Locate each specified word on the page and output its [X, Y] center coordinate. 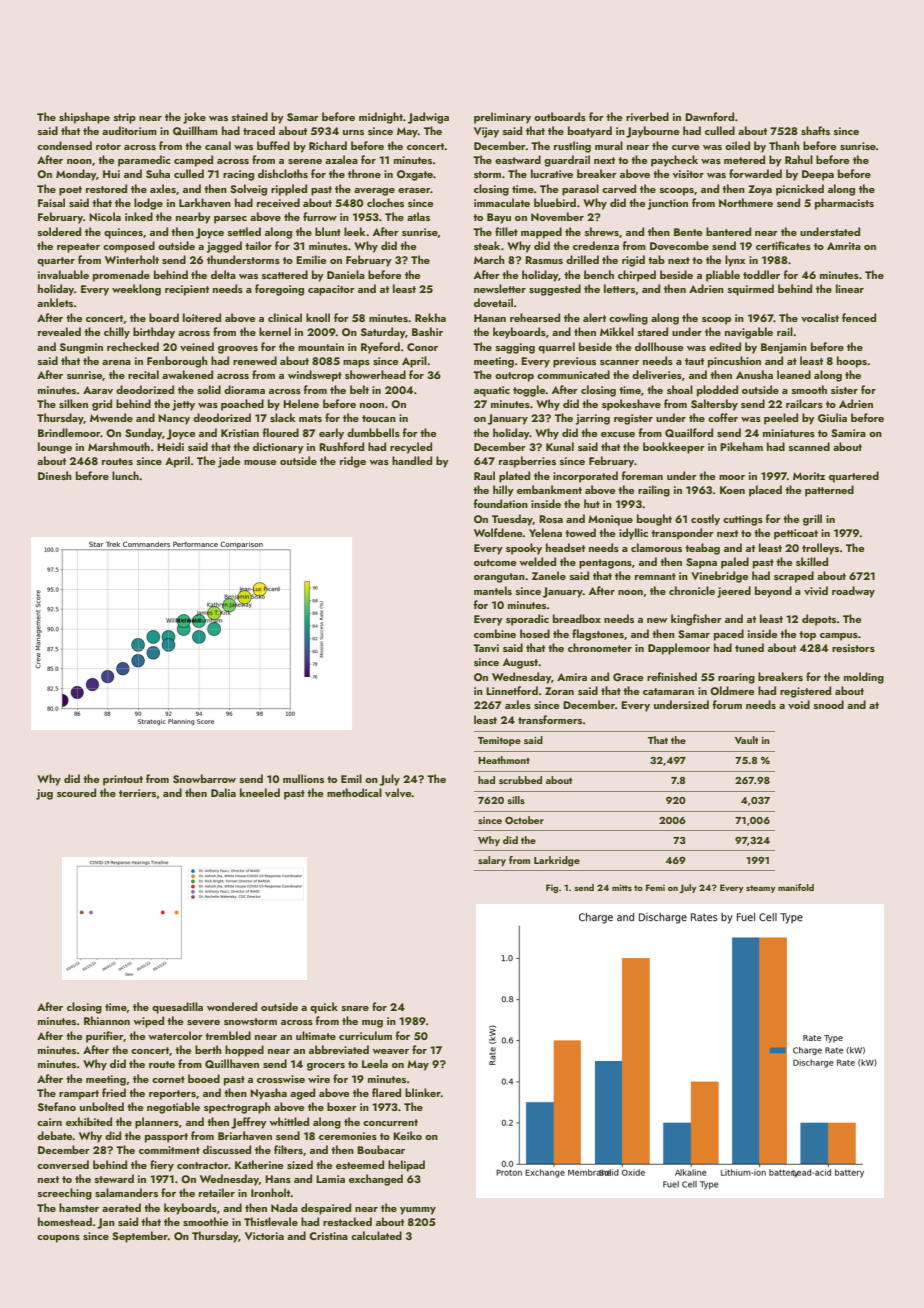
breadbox [577, 618]
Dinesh [55, 475]
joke [194, 118]
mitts [622, 887]
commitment [169, 1150]
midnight [381, 118]
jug [44, 794]
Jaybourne [652, 132]
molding [864, 678]
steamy [761, 889]
